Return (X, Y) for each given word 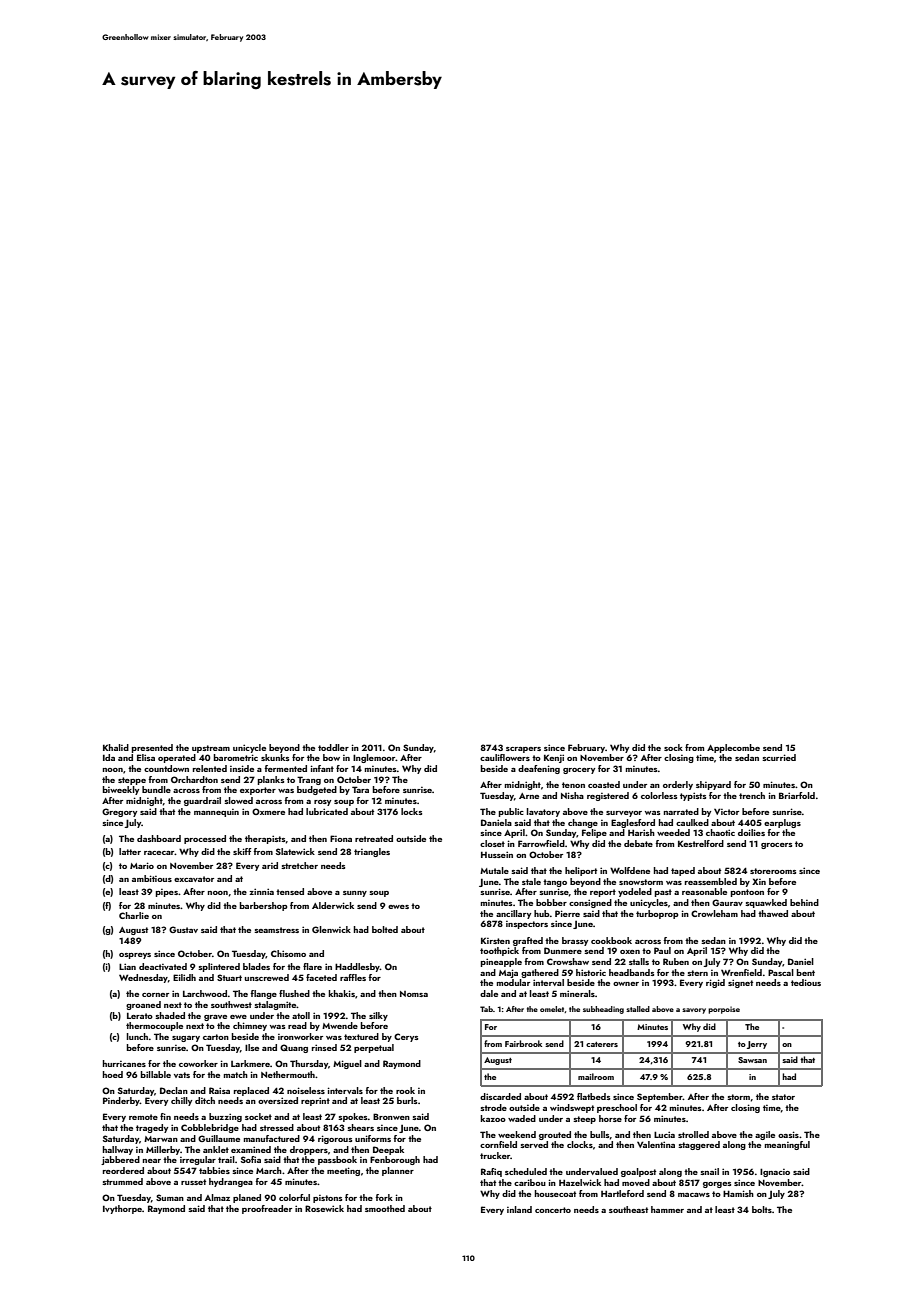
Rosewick (324, 1208)
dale (489, 993)
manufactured (272, 1138)
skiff (242, 851)
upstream (211, 749)
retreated (374, 838)
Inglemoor (374, 758)
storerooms (773, 871)
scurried (779, 757)
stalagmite (275, 1005)
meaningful (787, 1145)
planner (398, 1171)
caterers (602, 1044)
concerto (553, 1210)
